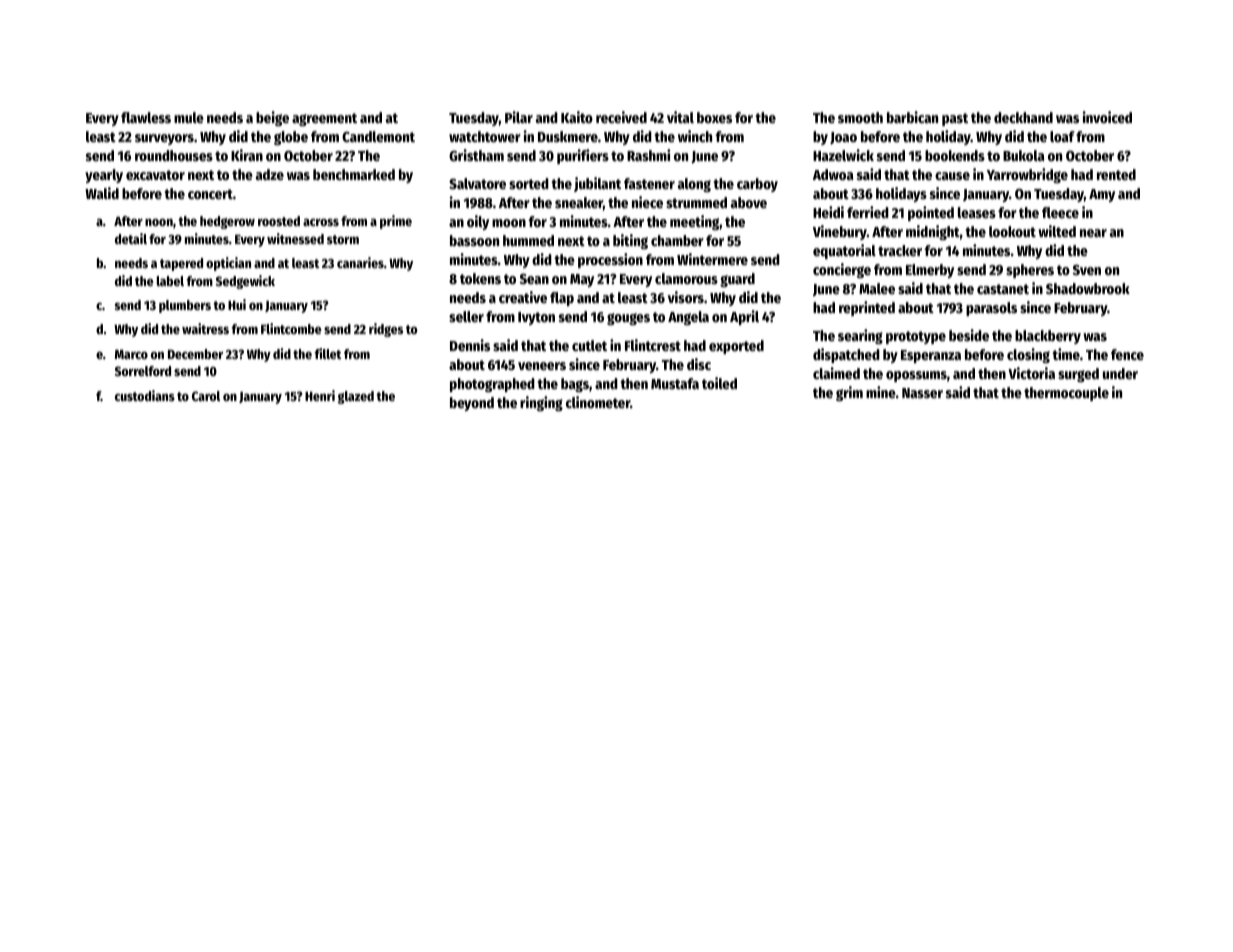 The width and height of the image is (1233, 952). Describe the element at coordinates (245, 282) in the image. I see `Sedgewick` at that location.
